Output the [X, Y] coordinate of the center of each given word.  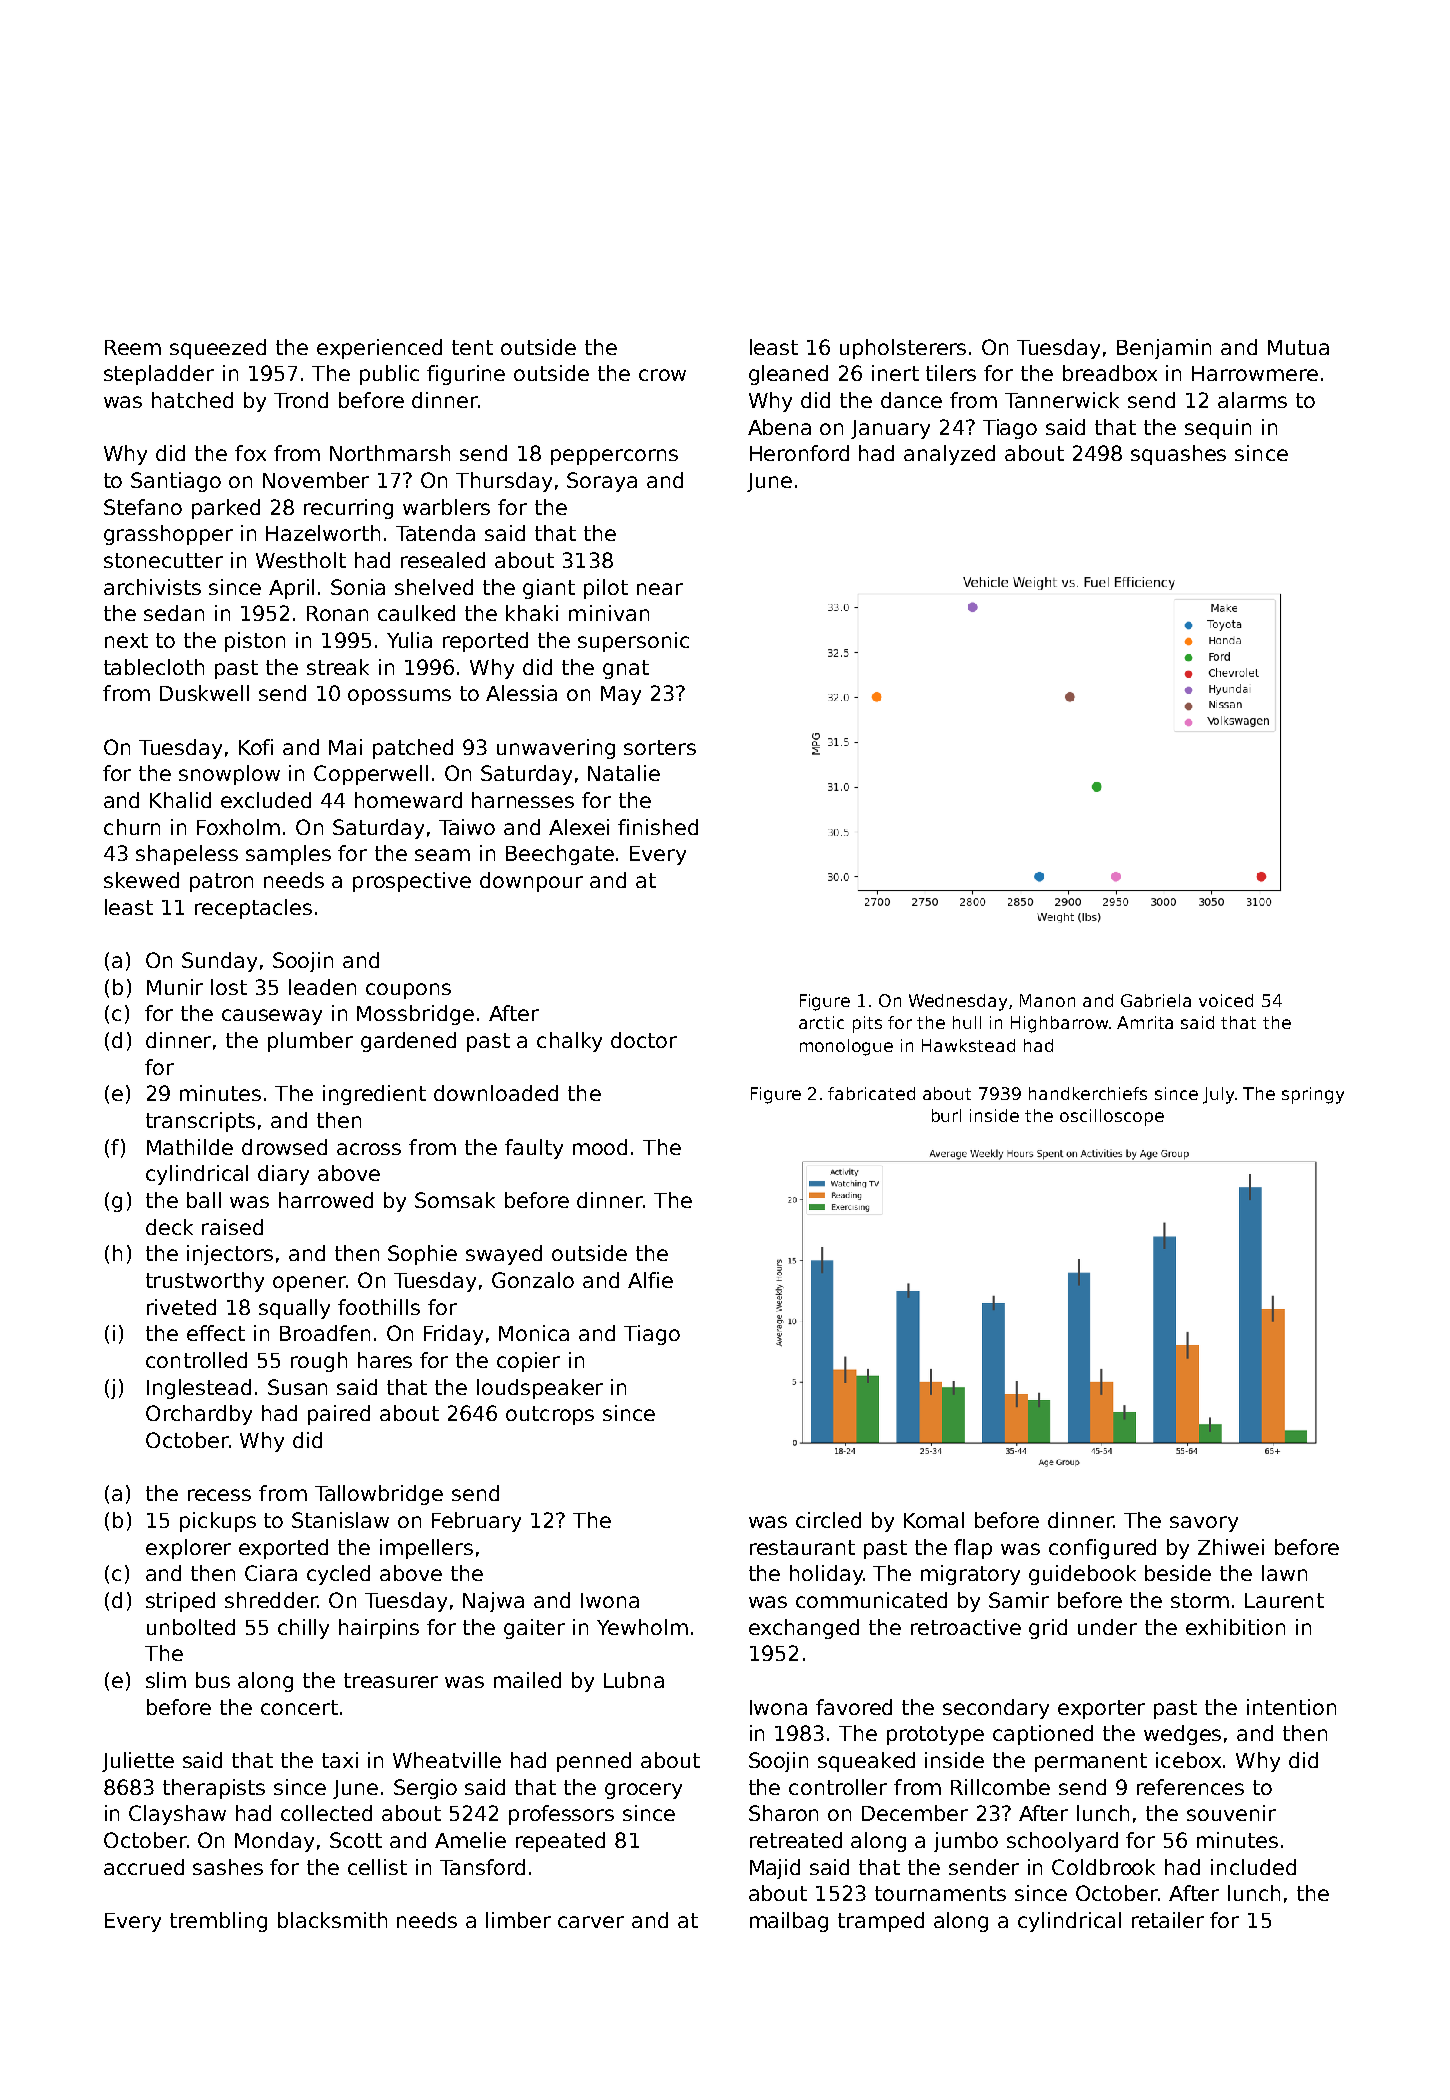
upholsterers [903, 349]
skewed [141, 880]
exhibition [1235, 1627]
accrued [144, 1867]
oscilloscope [1112, 1117]
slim [166, 1680]
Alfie [650, 1280]
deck [169, 1227]
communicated [871, 1600]
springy [1313, 1095]
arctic [821, 1022]
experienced [379, 349]
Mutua [1298, 347]
